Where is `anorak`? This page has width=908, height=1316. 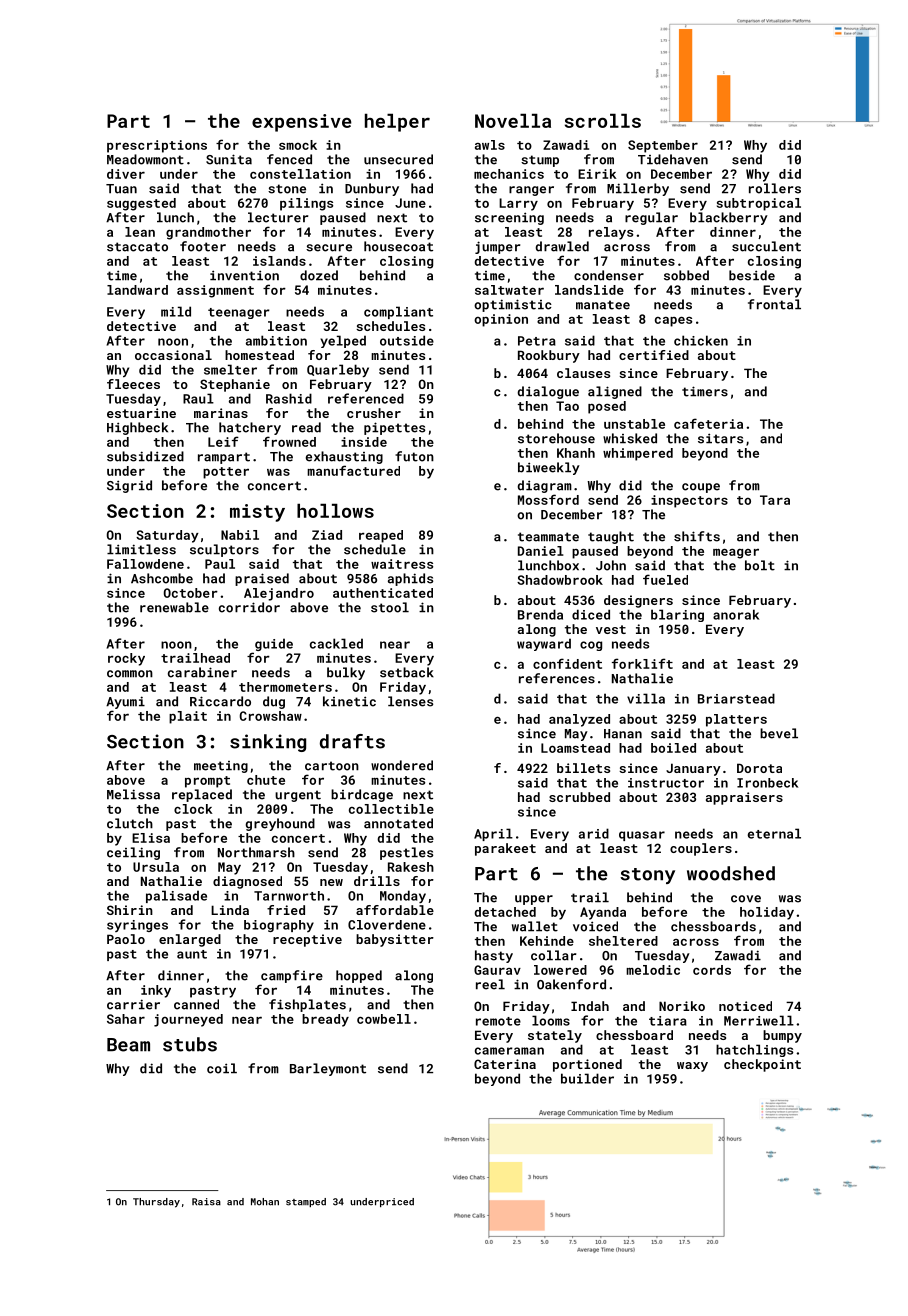
anorak is located at coordinates (736, 614).
